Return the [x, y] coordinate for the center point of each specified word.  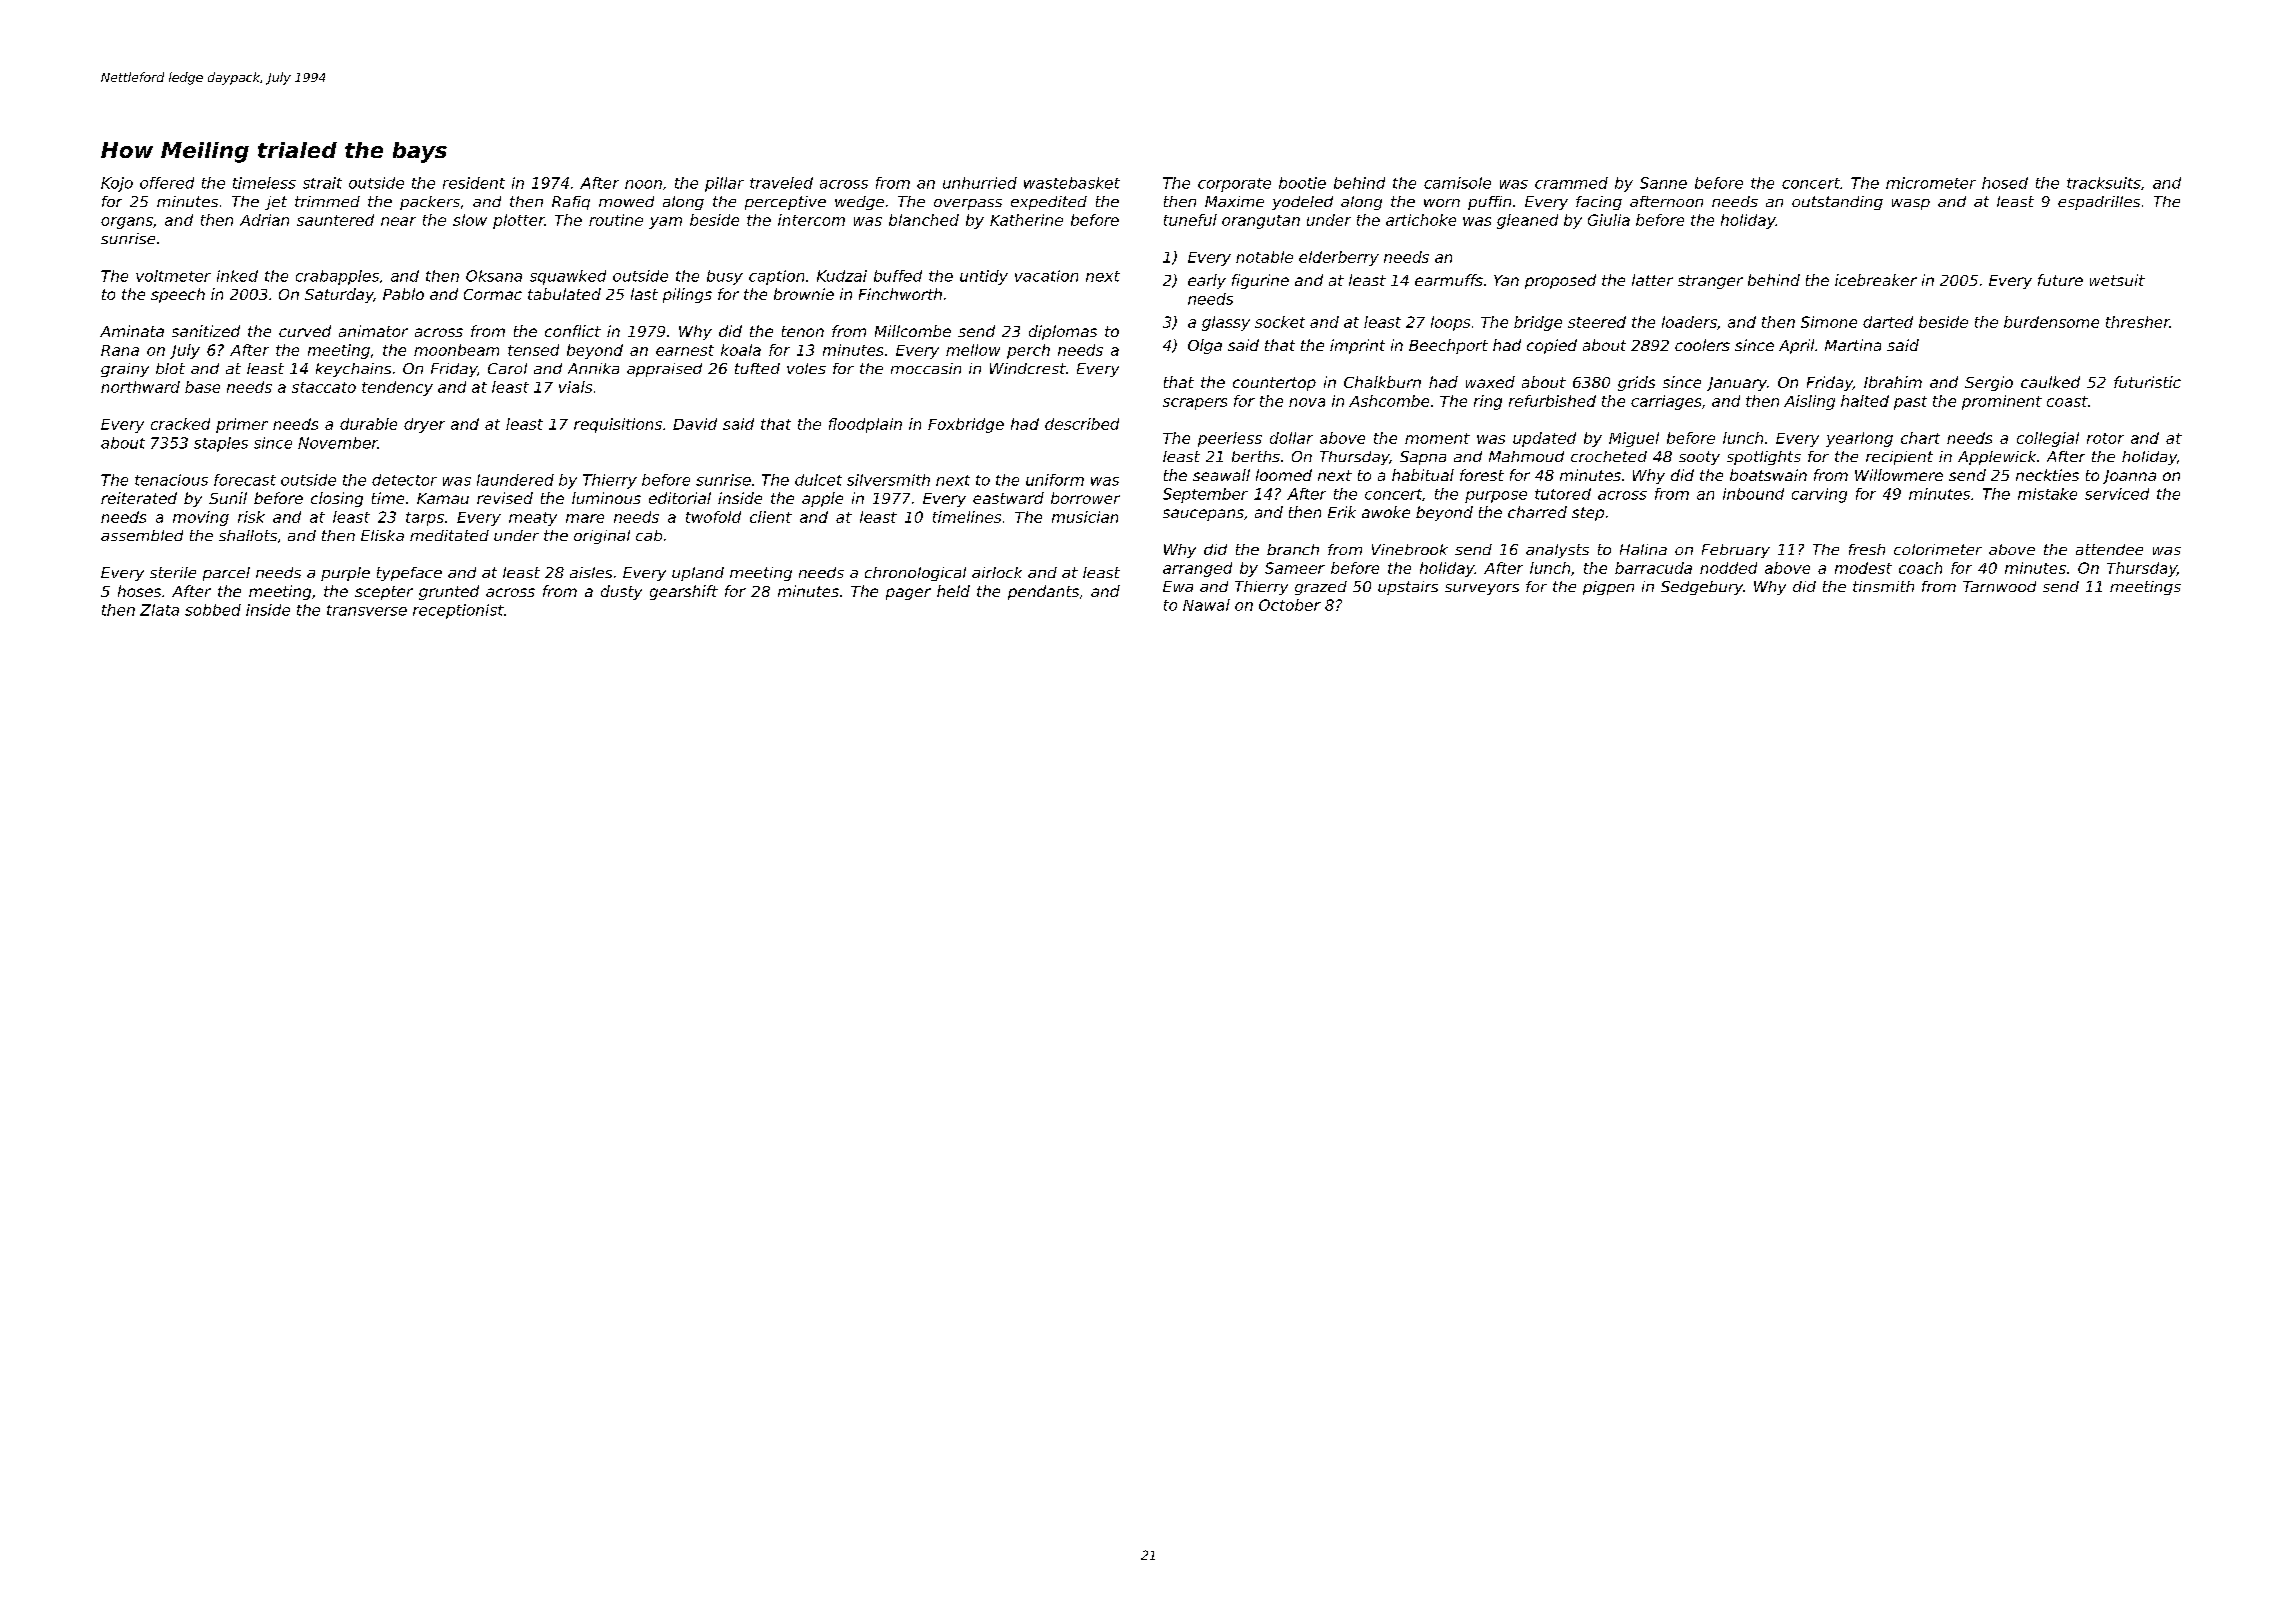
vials [575, 387]
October [1290, 605]
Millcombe [913, 331]
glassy [1226, 323]
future [2060, 280]
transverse [367, 610]
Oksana [494, 276]
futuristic [2147, 382]
